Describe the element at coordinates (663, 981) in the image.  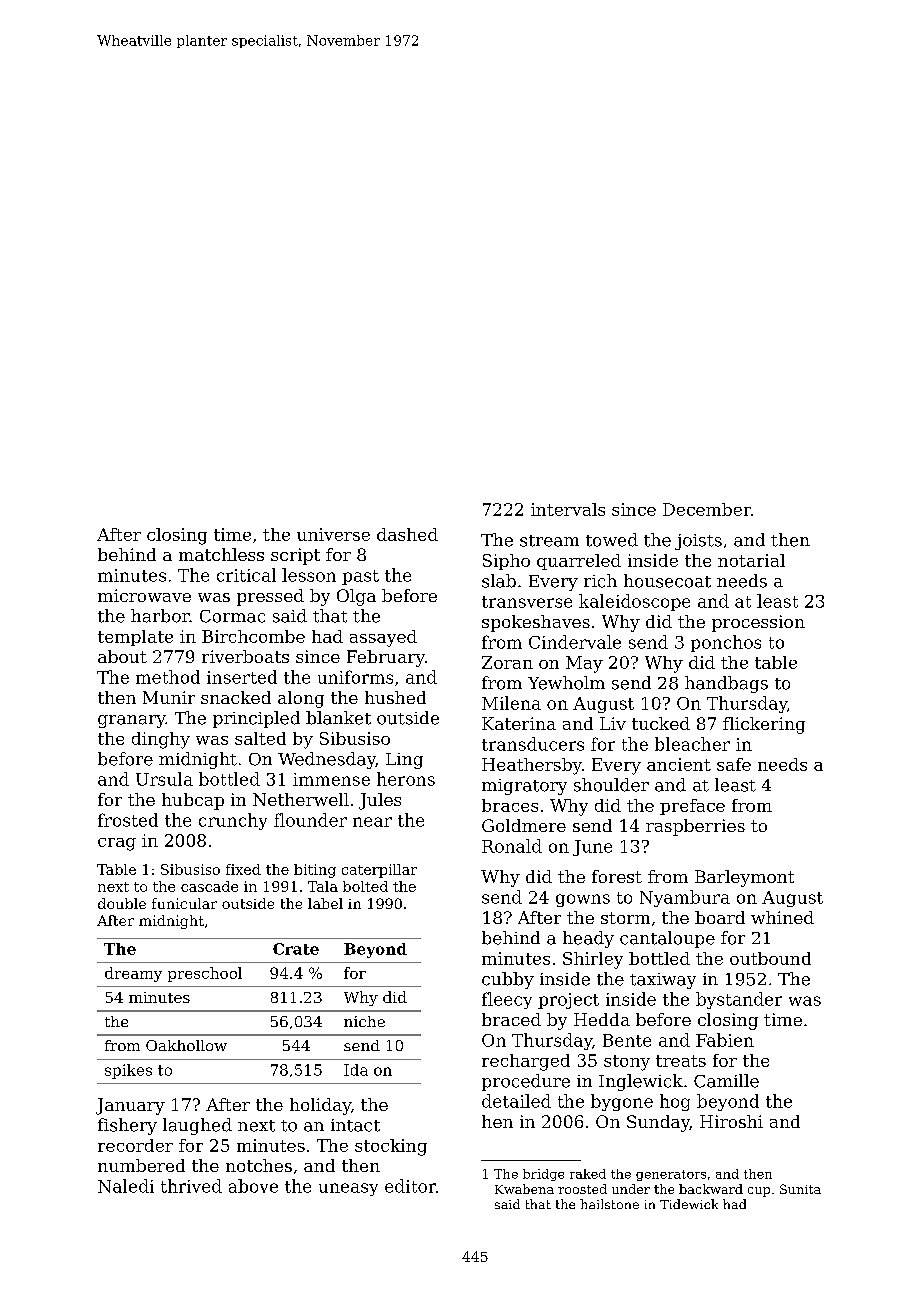
I see `taxiway` at that location.
